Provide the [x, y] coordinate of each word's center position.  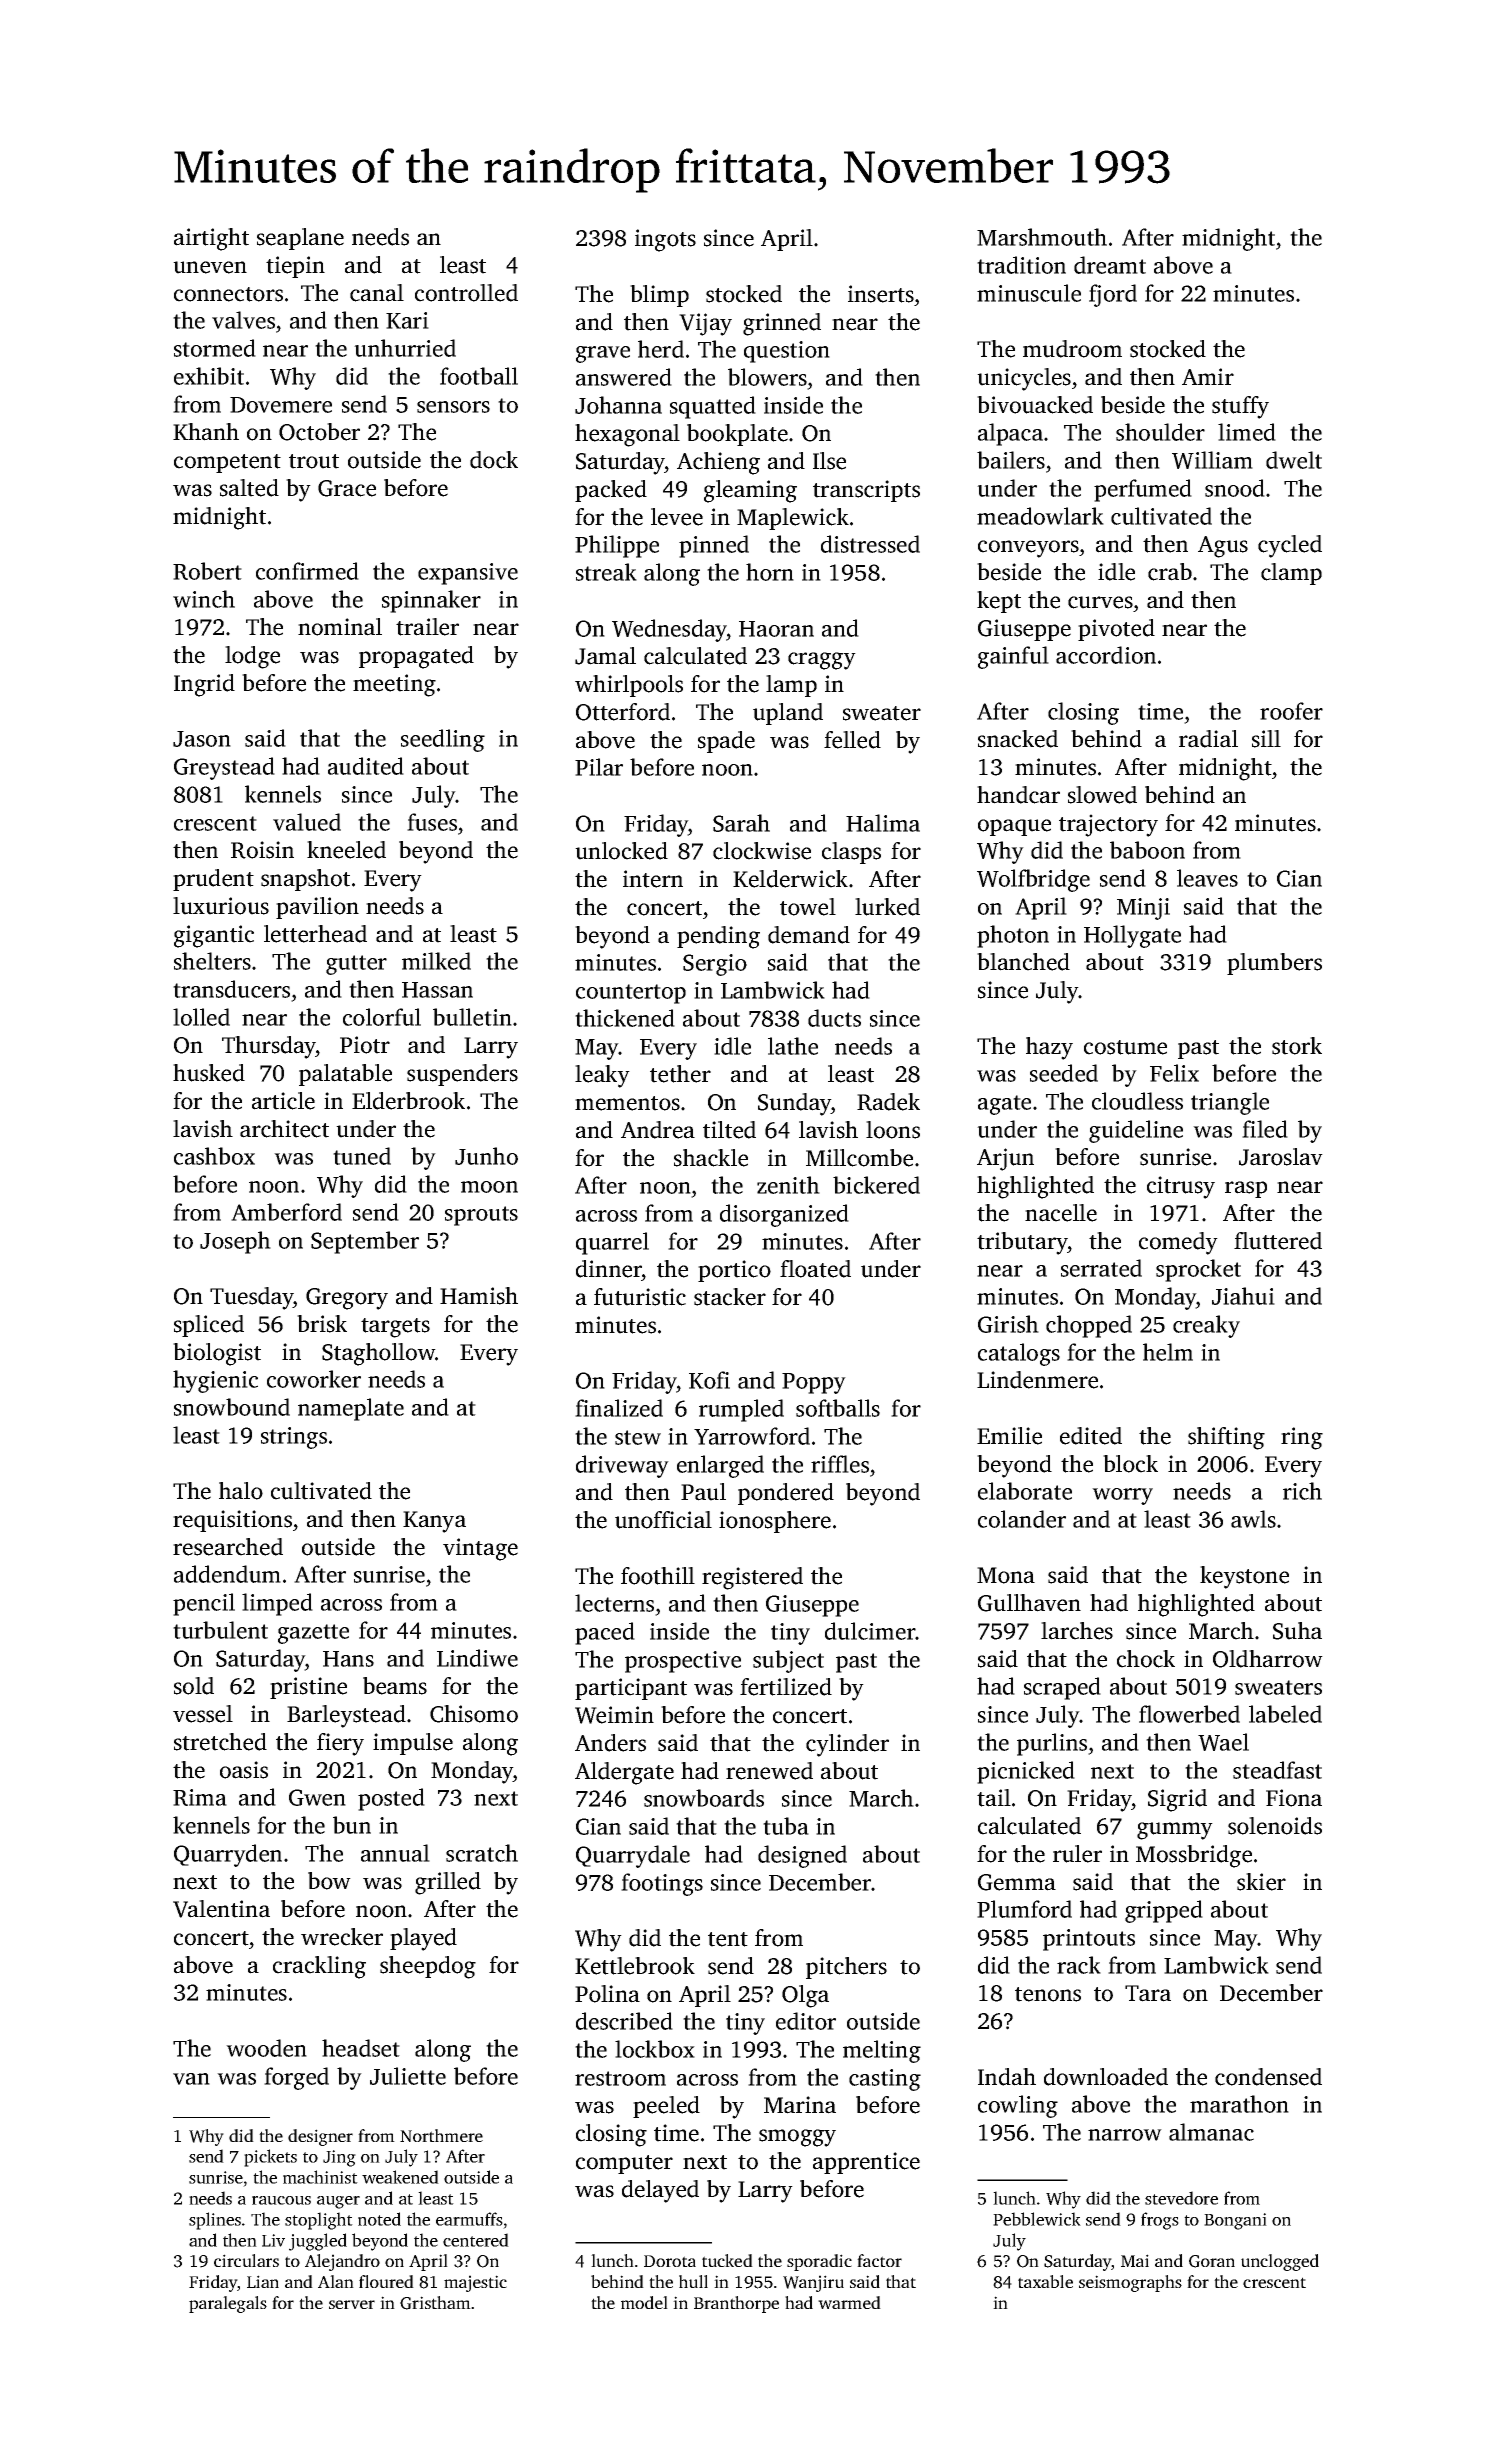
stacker [730, 1297]
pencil [204, 1604]
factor [879, 2260]
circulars [246, 2260]
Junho [486, 1156]
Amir [1208, 376]
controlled [466, 293]
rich [1302, 1491]
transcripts [866, 491]
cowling [1018, 2106]
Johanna [618, 405]
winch [204, 599]
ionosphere [775, 1522]
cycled [1290, 546]
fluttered [1278, 1241]
